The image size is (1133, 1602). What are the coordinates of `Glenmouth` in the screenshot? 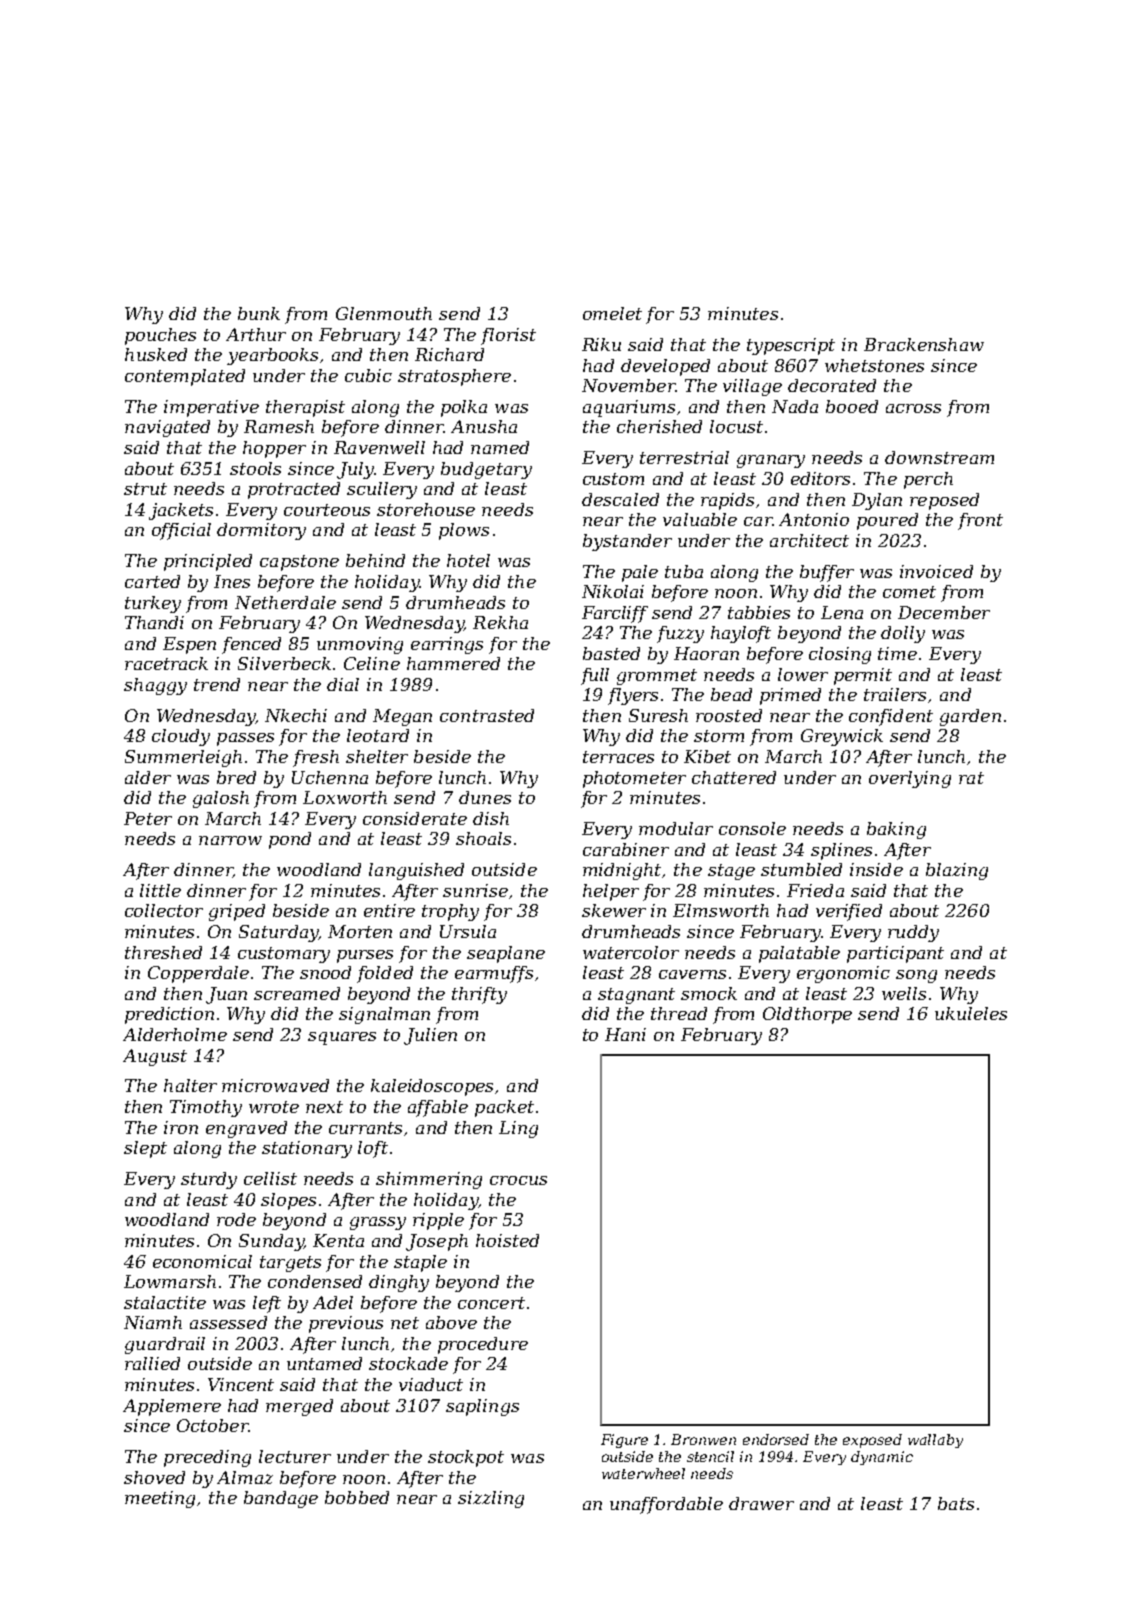 It's located at (384, 313).
